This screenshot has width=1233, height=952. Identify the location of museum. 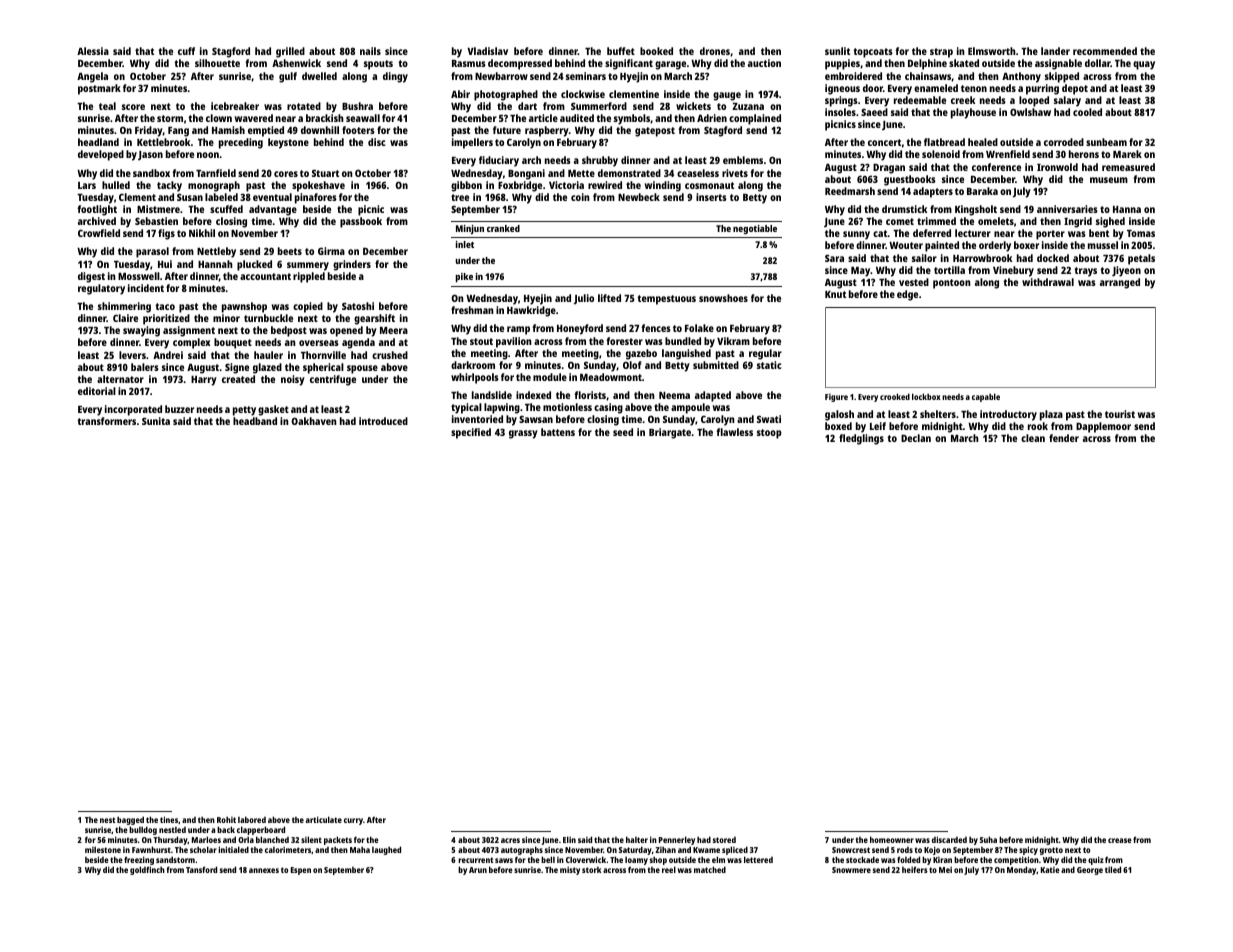
(1109, 180).
